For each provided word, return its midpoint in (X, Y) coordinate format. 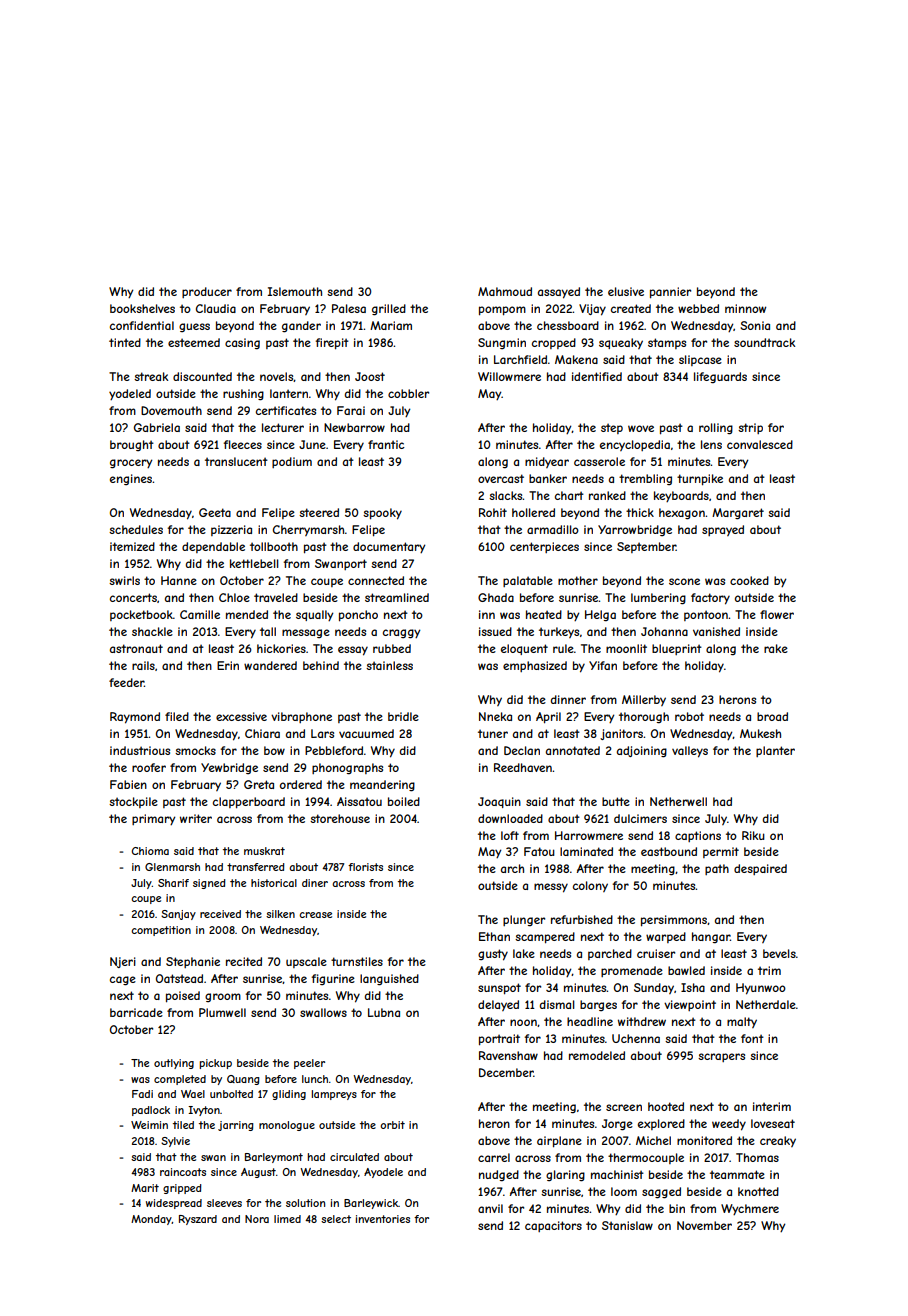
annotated (573, 750)
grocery (131, 464)
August (258, 1173)
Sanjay (178, 915)
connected (376, 580)
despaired (760, 869)
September (646, 547)
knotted (758, 1191)
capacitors (553, 1226)
